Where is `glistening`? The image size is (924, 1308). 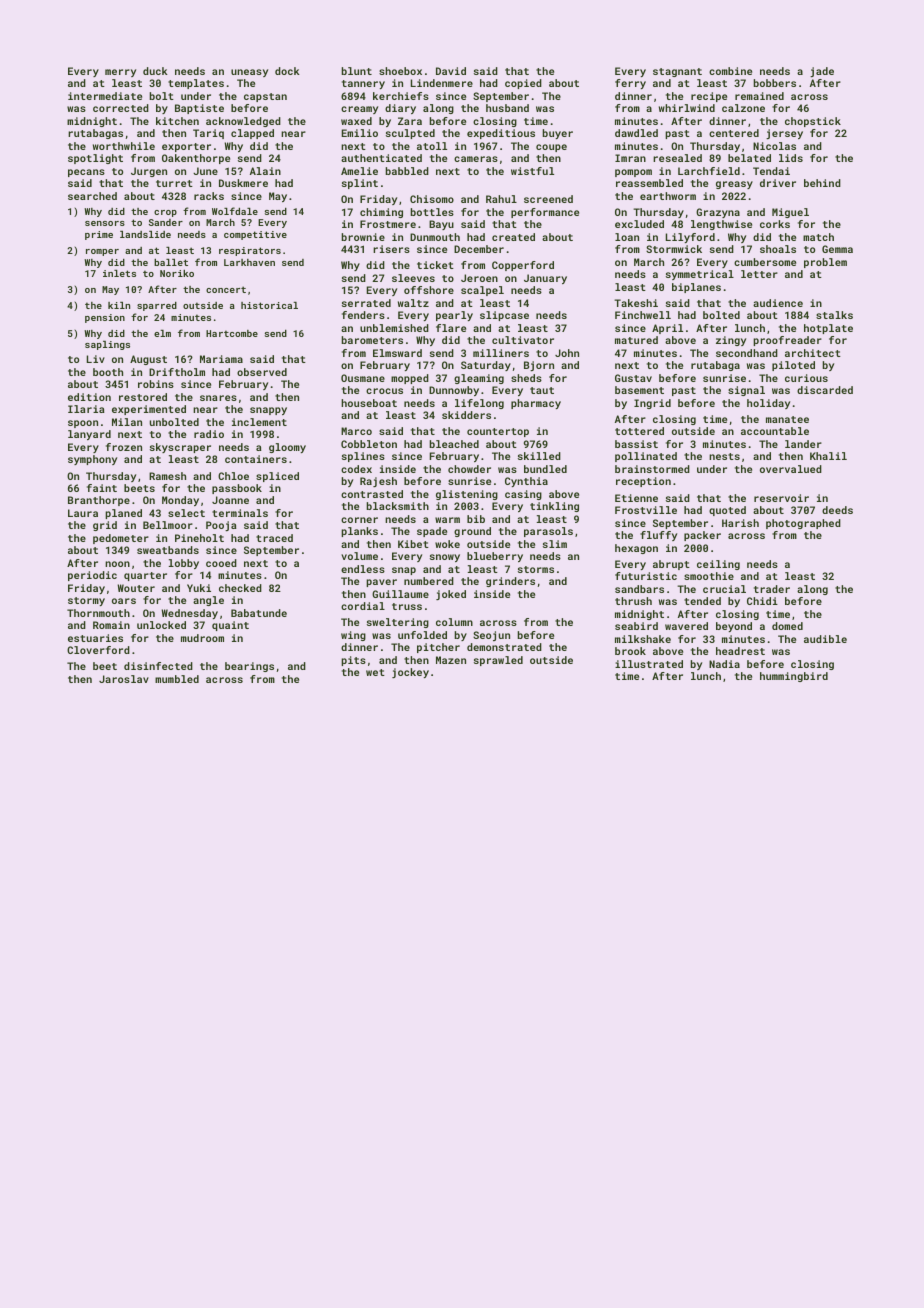
glistening is located at coordinates (467, 495).
